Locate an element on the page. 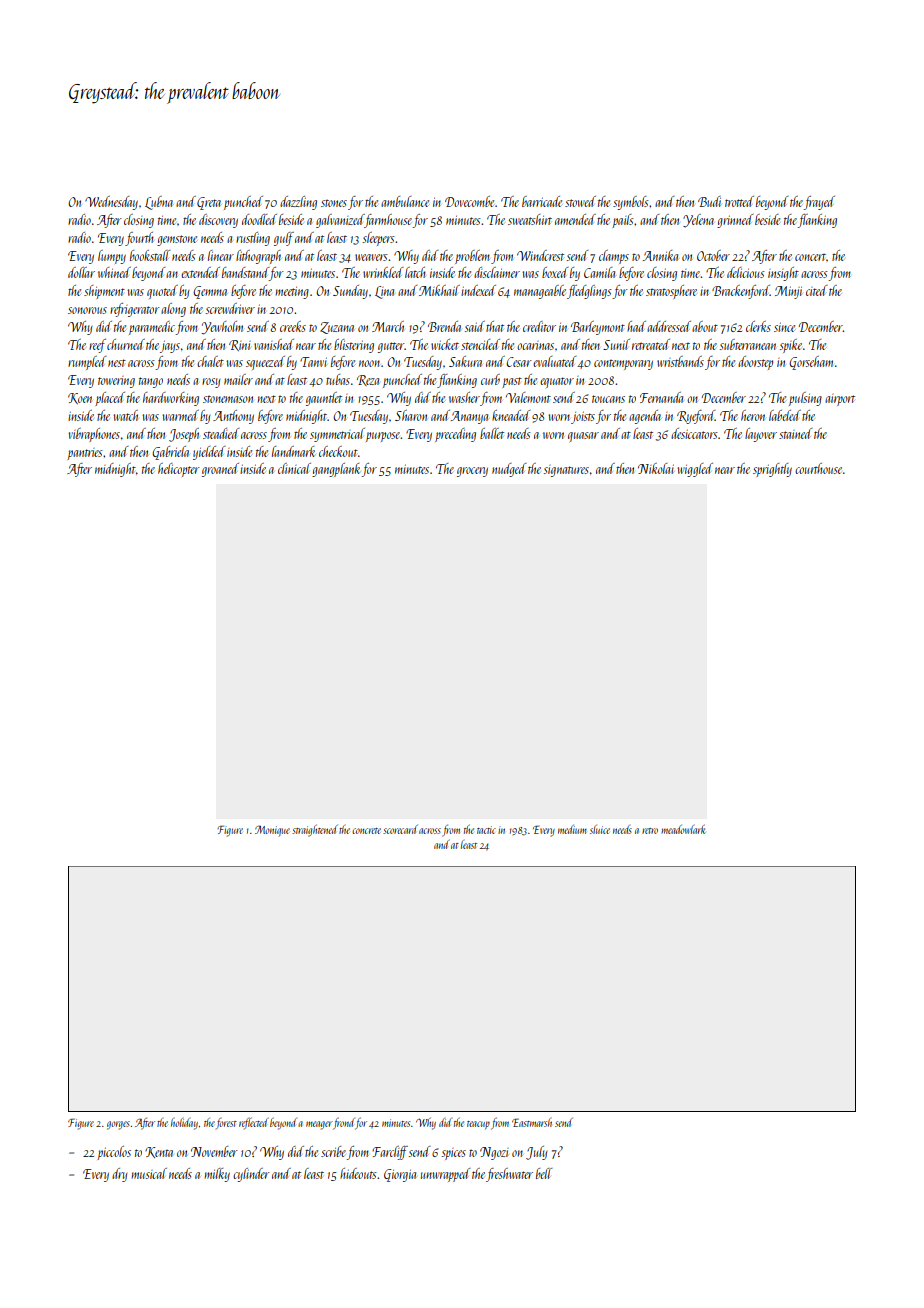 Image resolution: width=924 pixels, height=1308 pixels. holiday is located at coordinates (184, 1124).
